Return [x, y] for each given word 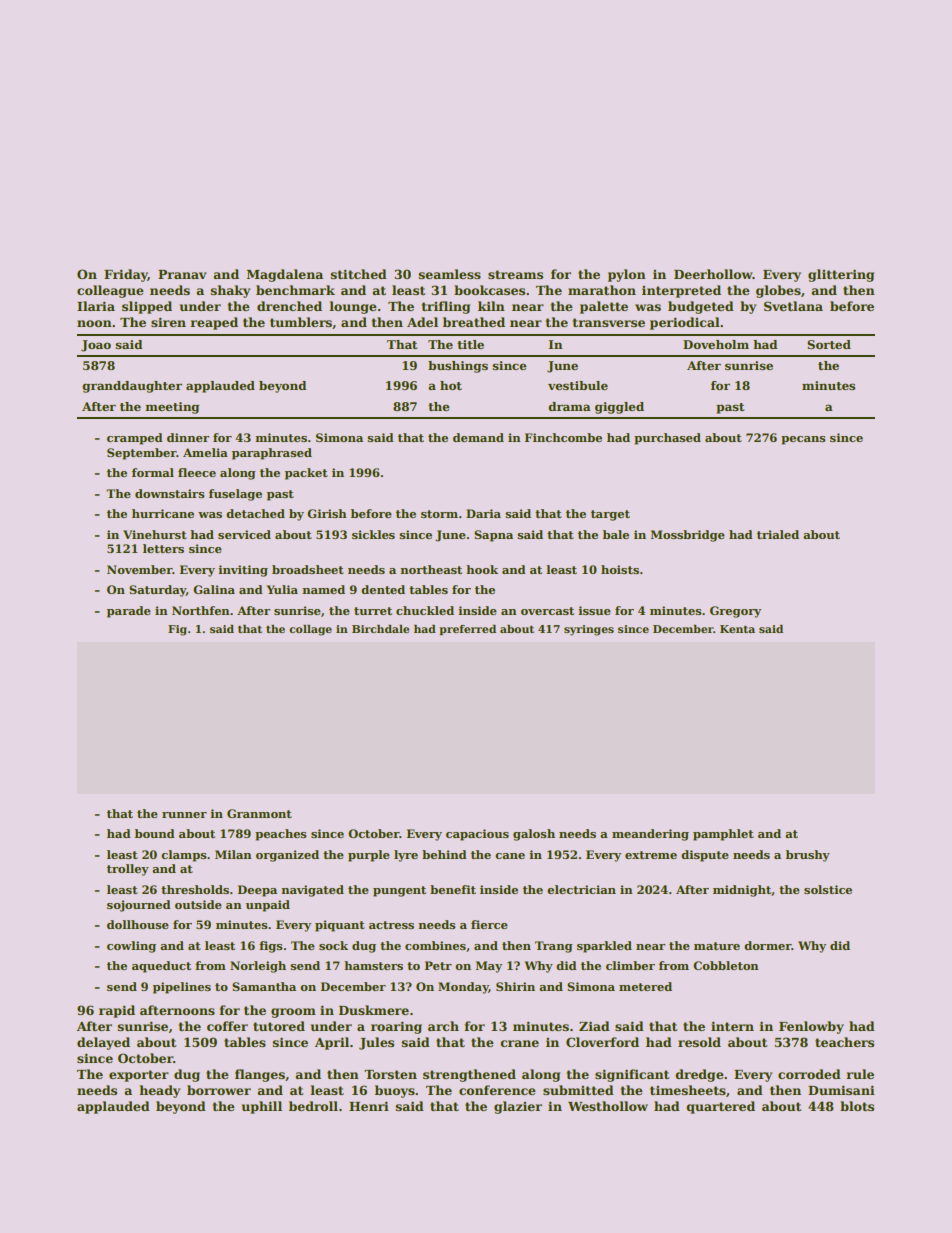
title [470, 344]
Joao [96, 346]
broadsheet [308, 569]
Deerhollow [713, 274]
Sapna [493, 536]
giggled [619, 408]
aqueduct [161, 967]
